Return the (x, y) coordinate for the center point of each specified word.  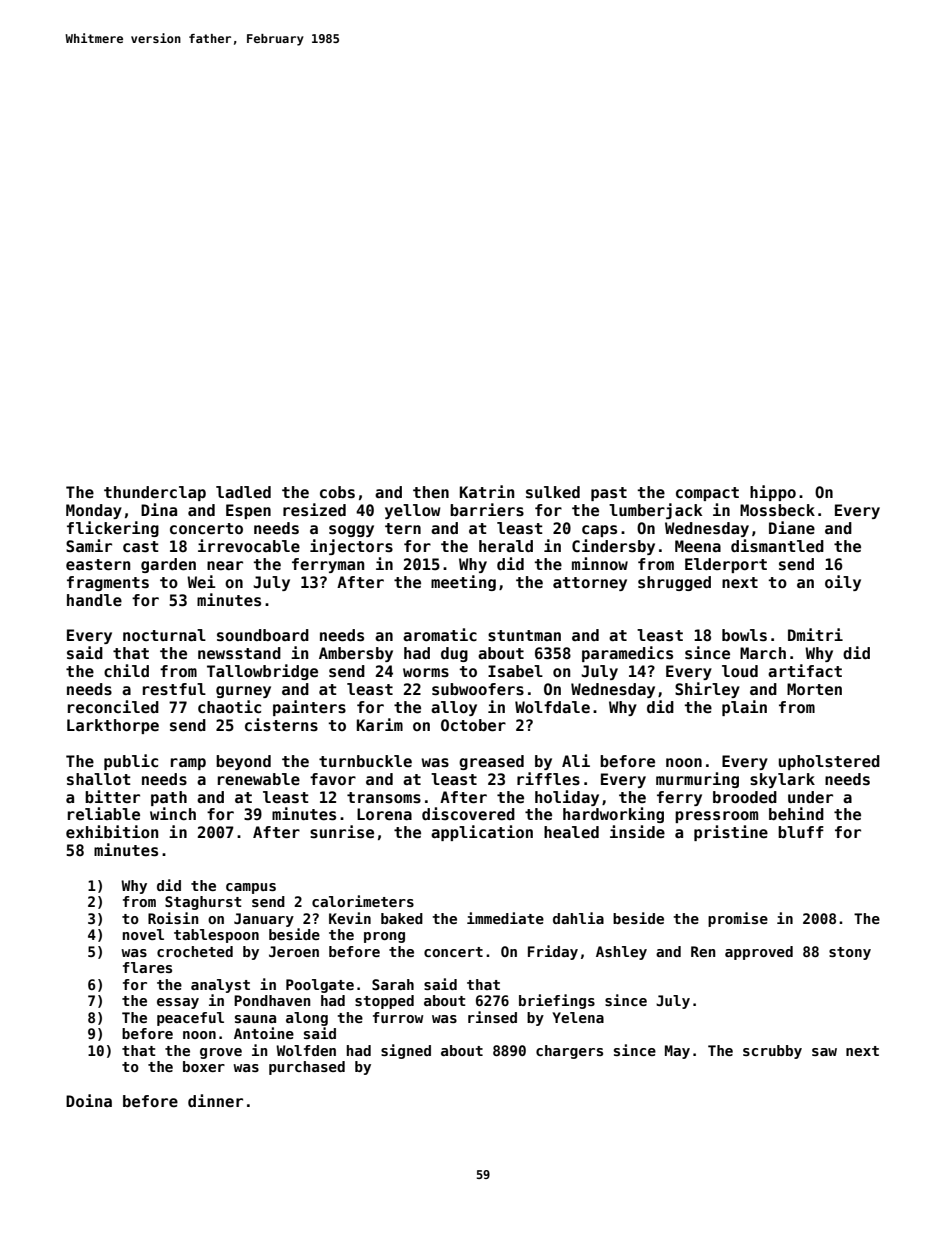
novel (143, 934)
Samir (89, 545)
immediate (505, 918)
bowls (744, 635)
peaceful (190, 1019)
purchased (307, 1068)
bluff (801, 832)
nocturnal (164, 635)
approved (759, 953)
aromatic (440, 634)
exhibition (112, 832)
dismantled (777, 546)
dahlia (578, 918)
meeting (463, 583)
